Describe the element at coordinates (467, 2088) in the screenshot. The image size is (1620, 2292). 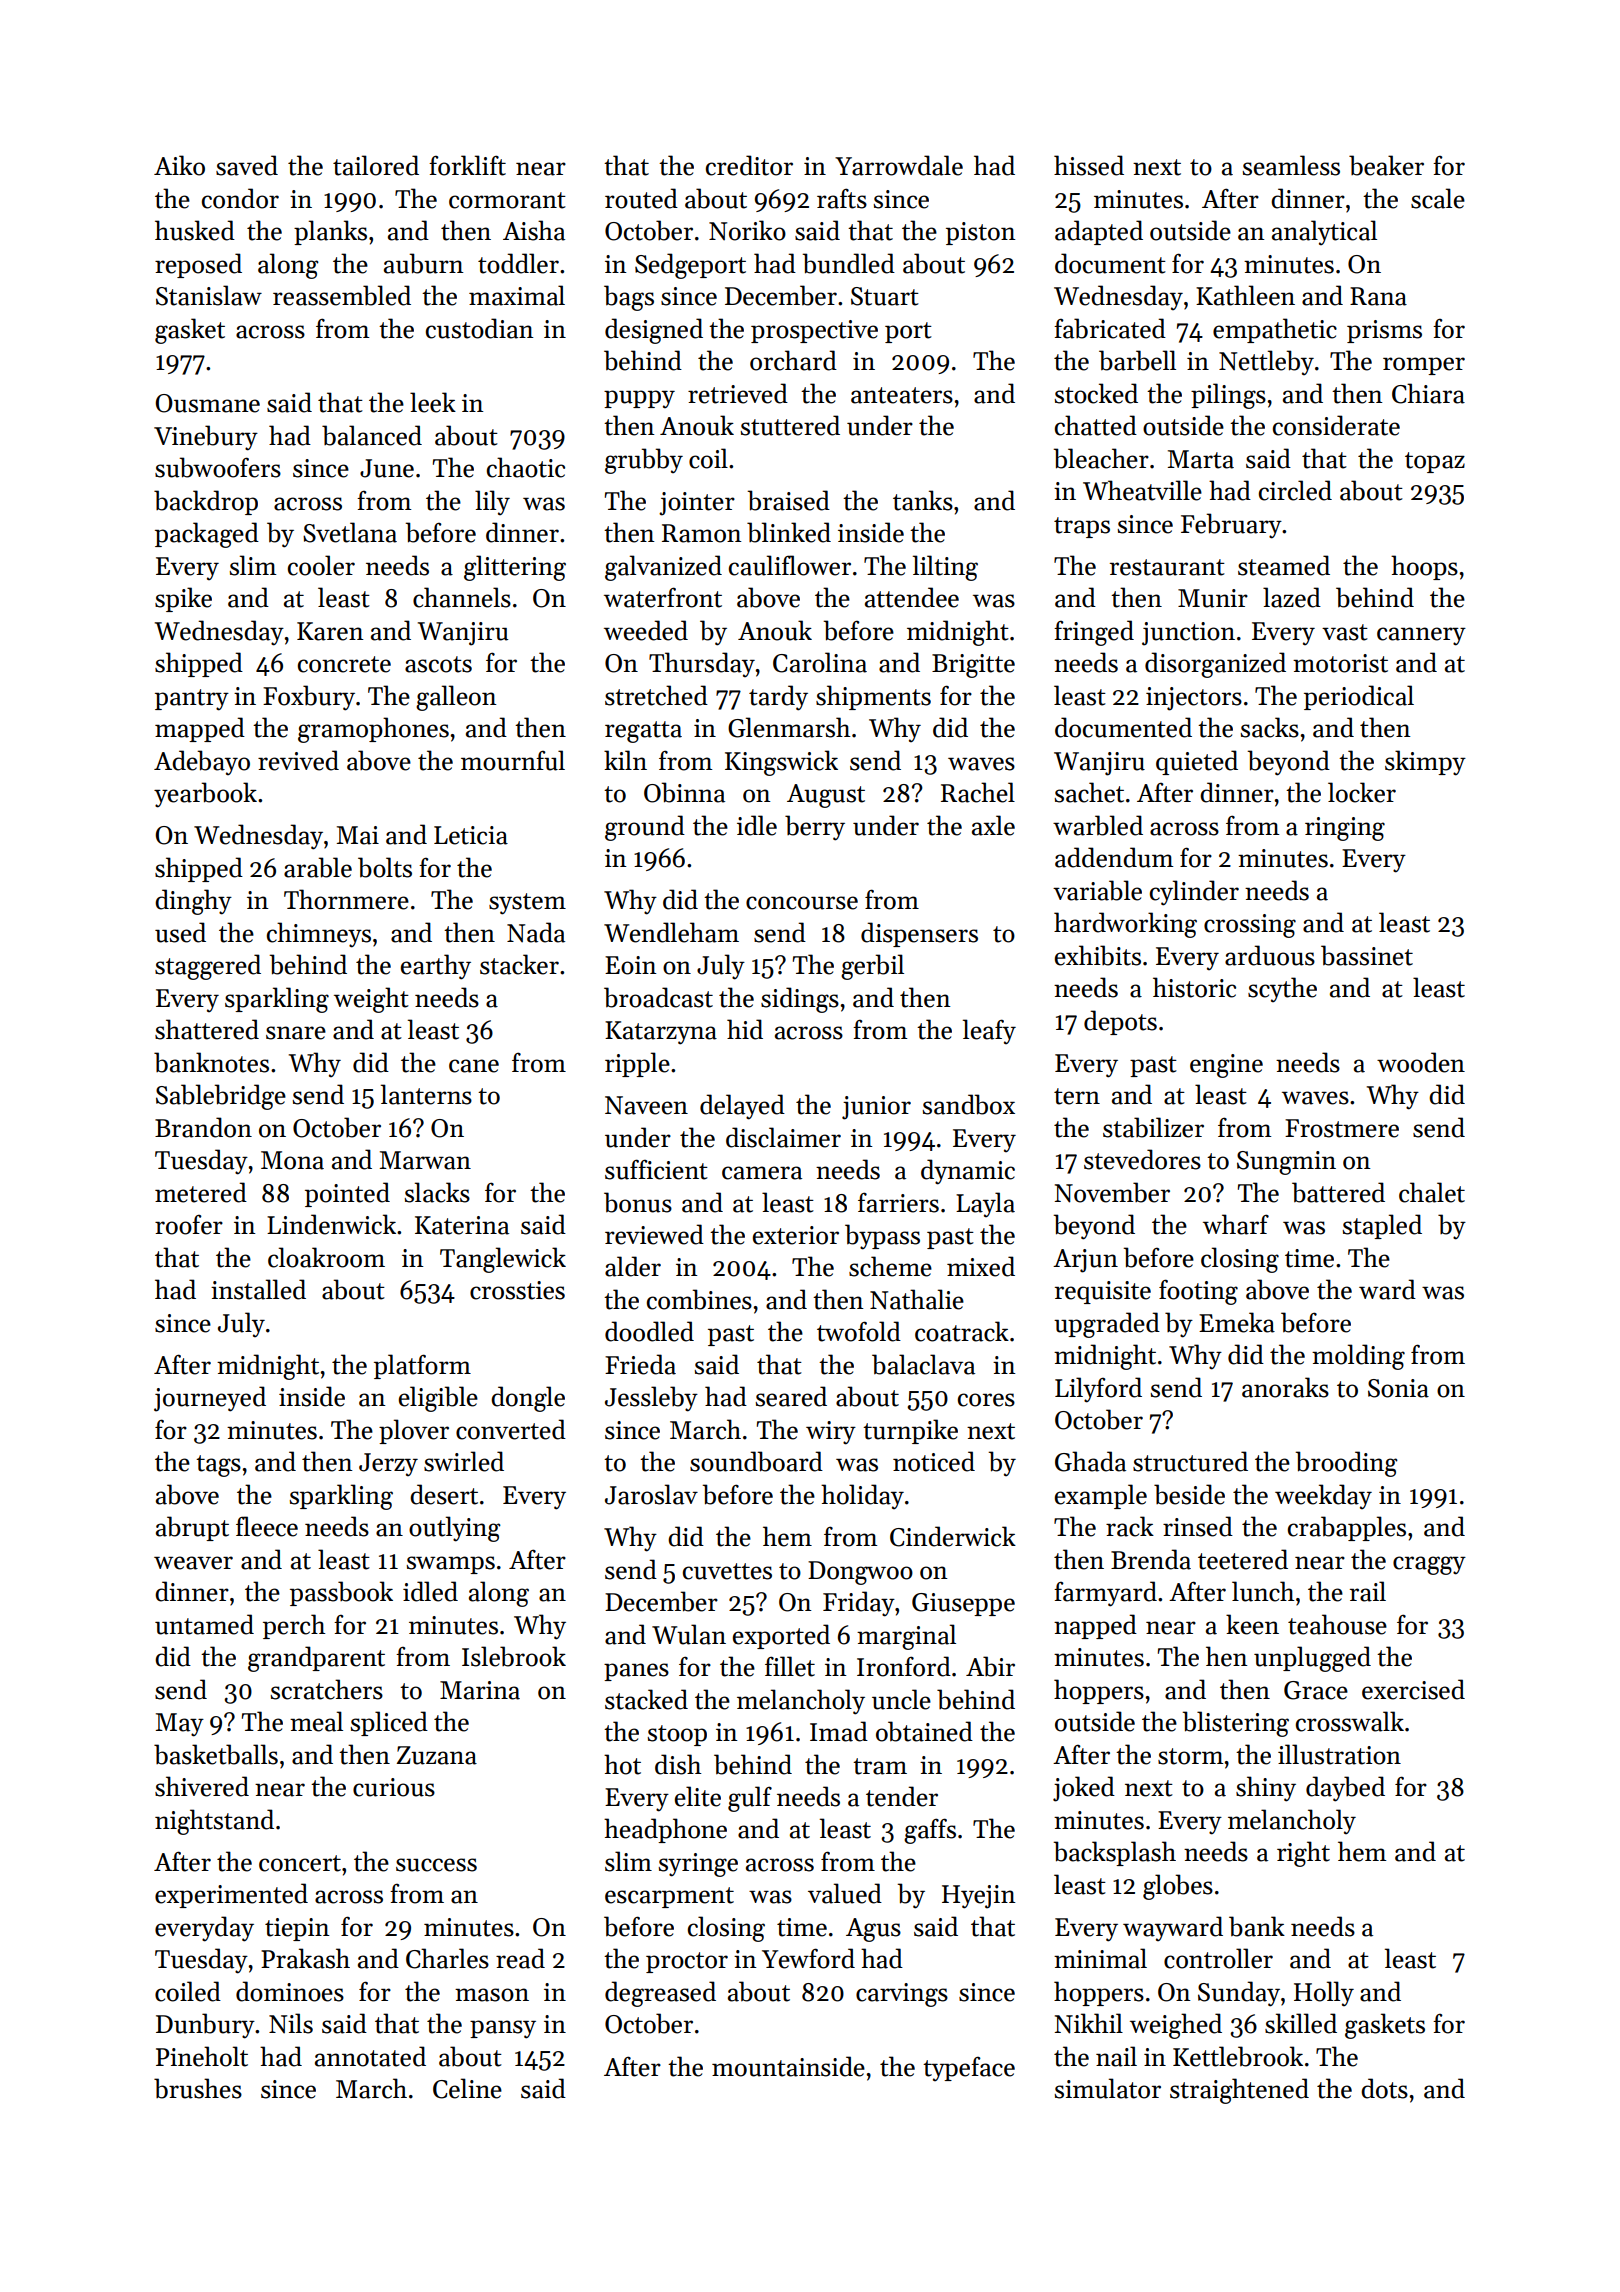
I see `Celine` at that location.
